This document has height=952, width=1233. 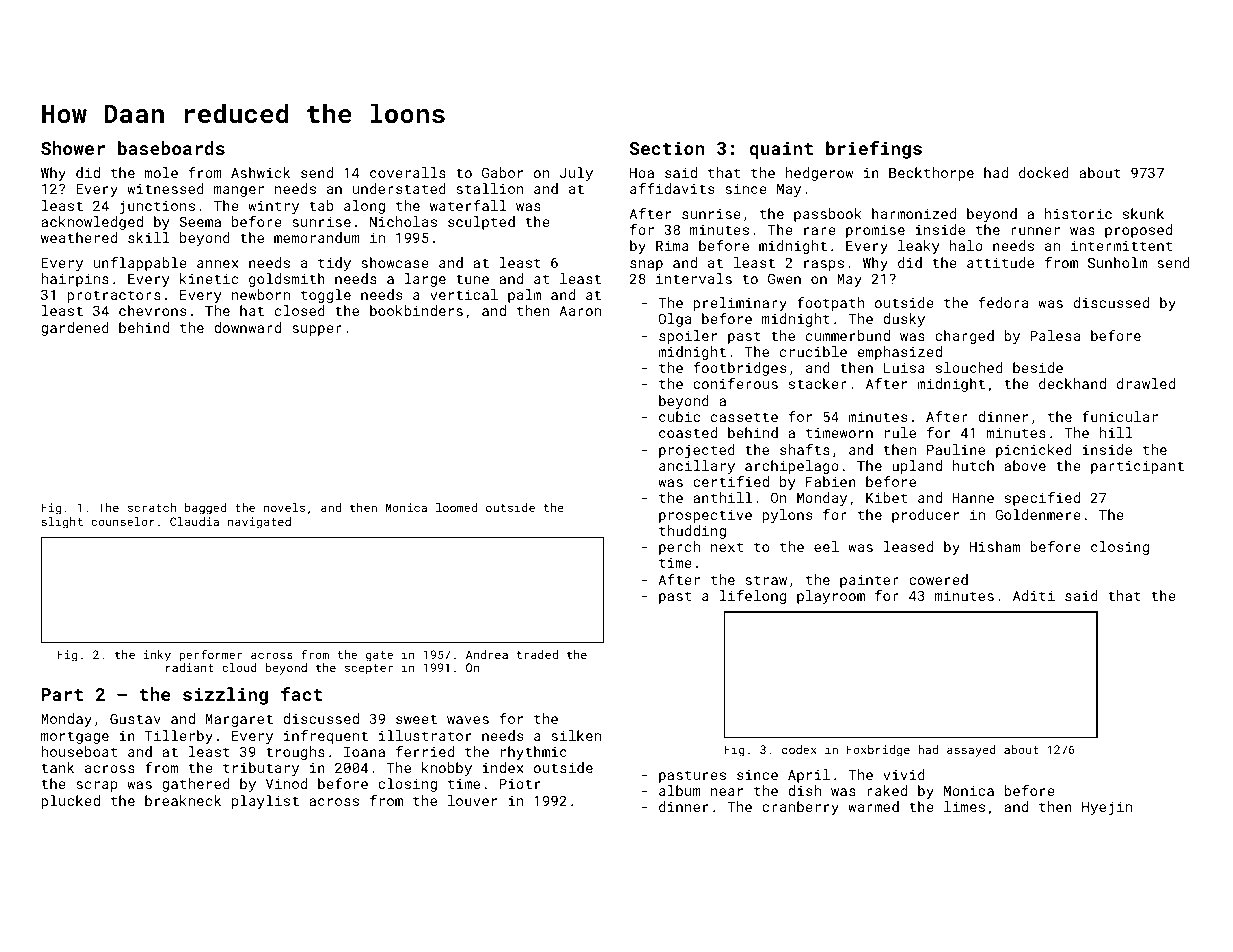 What do you see at coordinates (1035, 231) in the document?
I see `runner` at bounding box center [1035, 231].
